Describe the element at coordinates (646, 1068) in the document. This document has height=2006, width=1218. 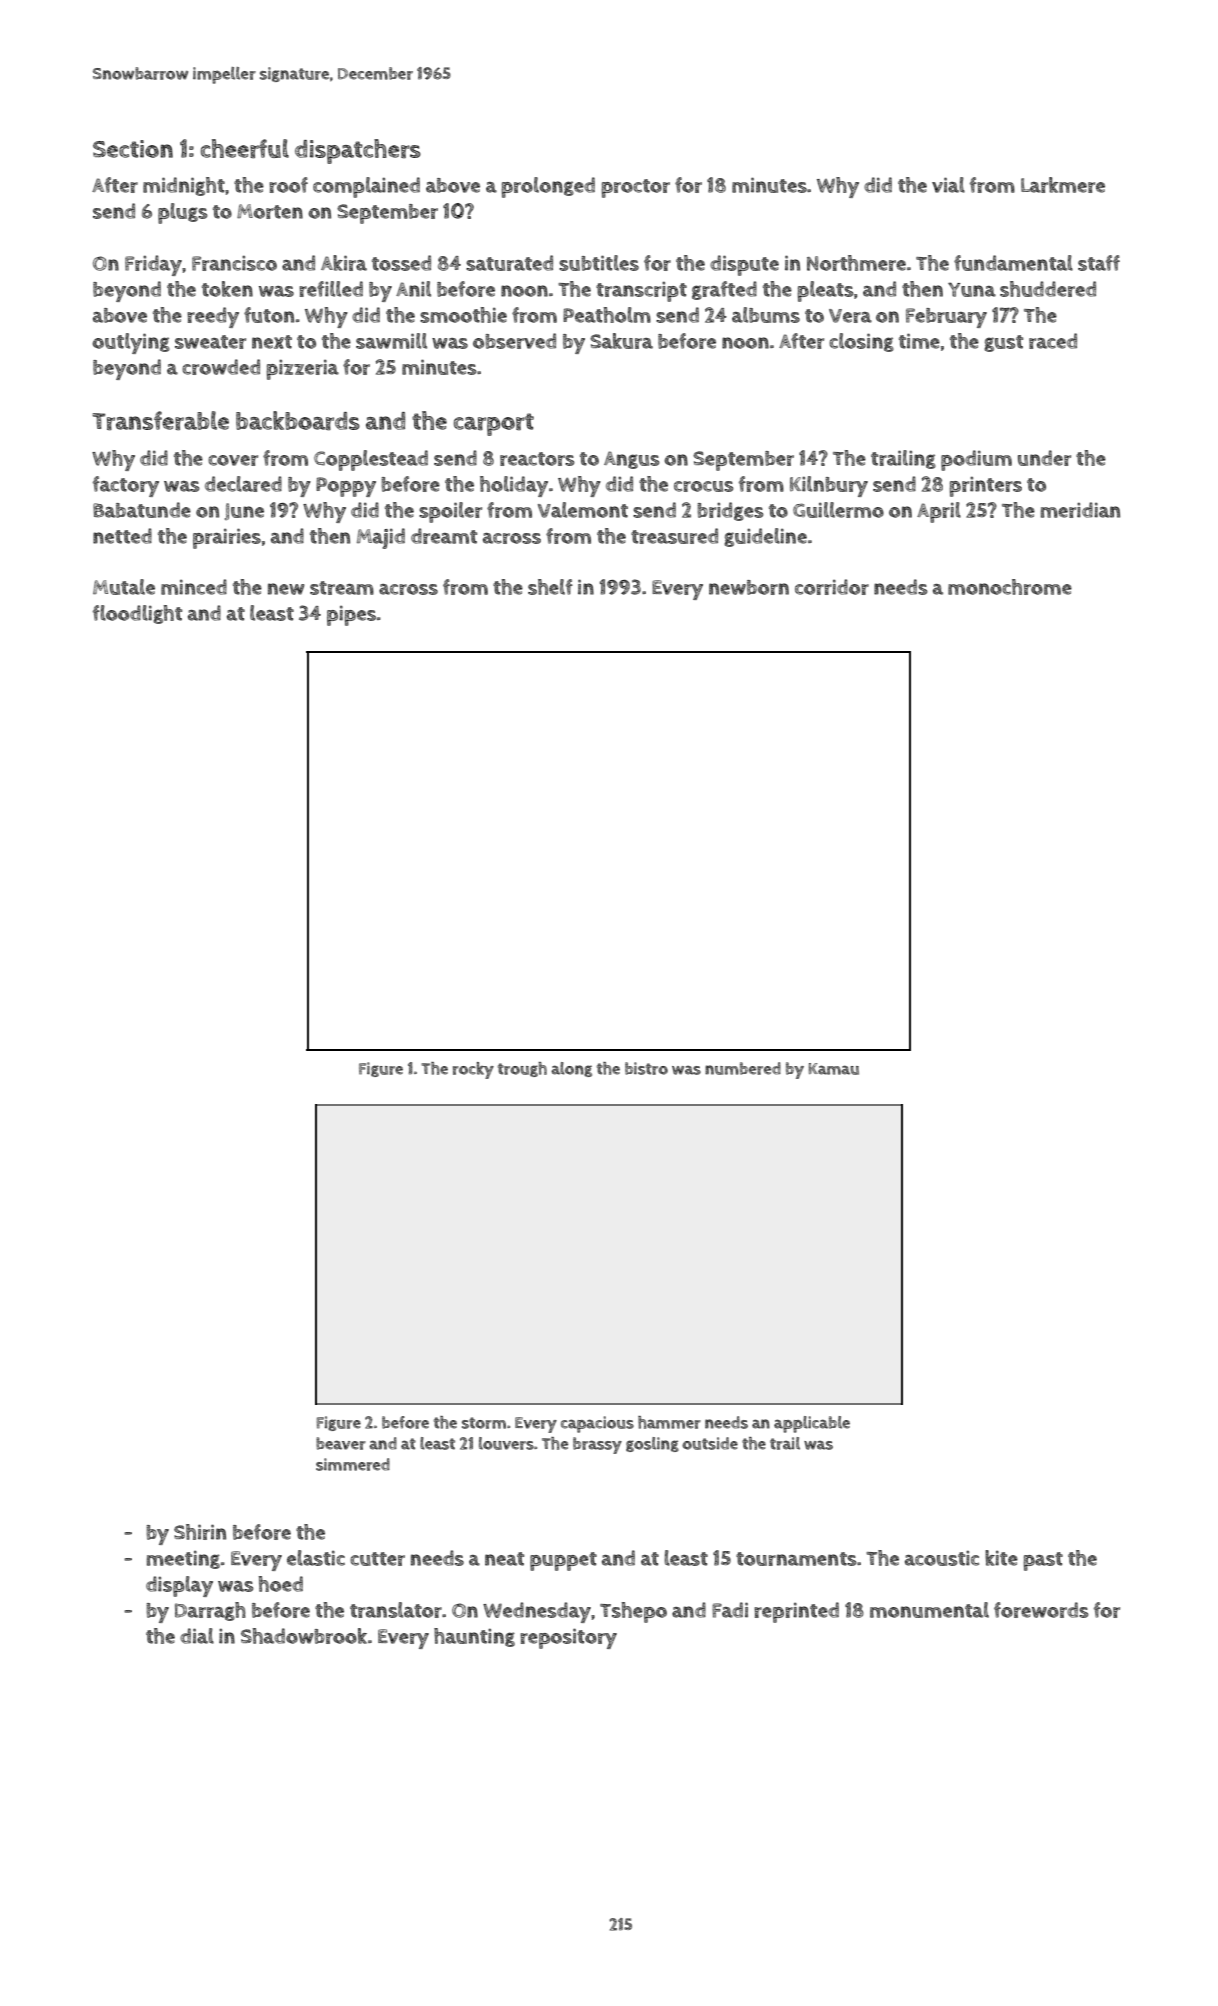
I see `bistro` at that location.
